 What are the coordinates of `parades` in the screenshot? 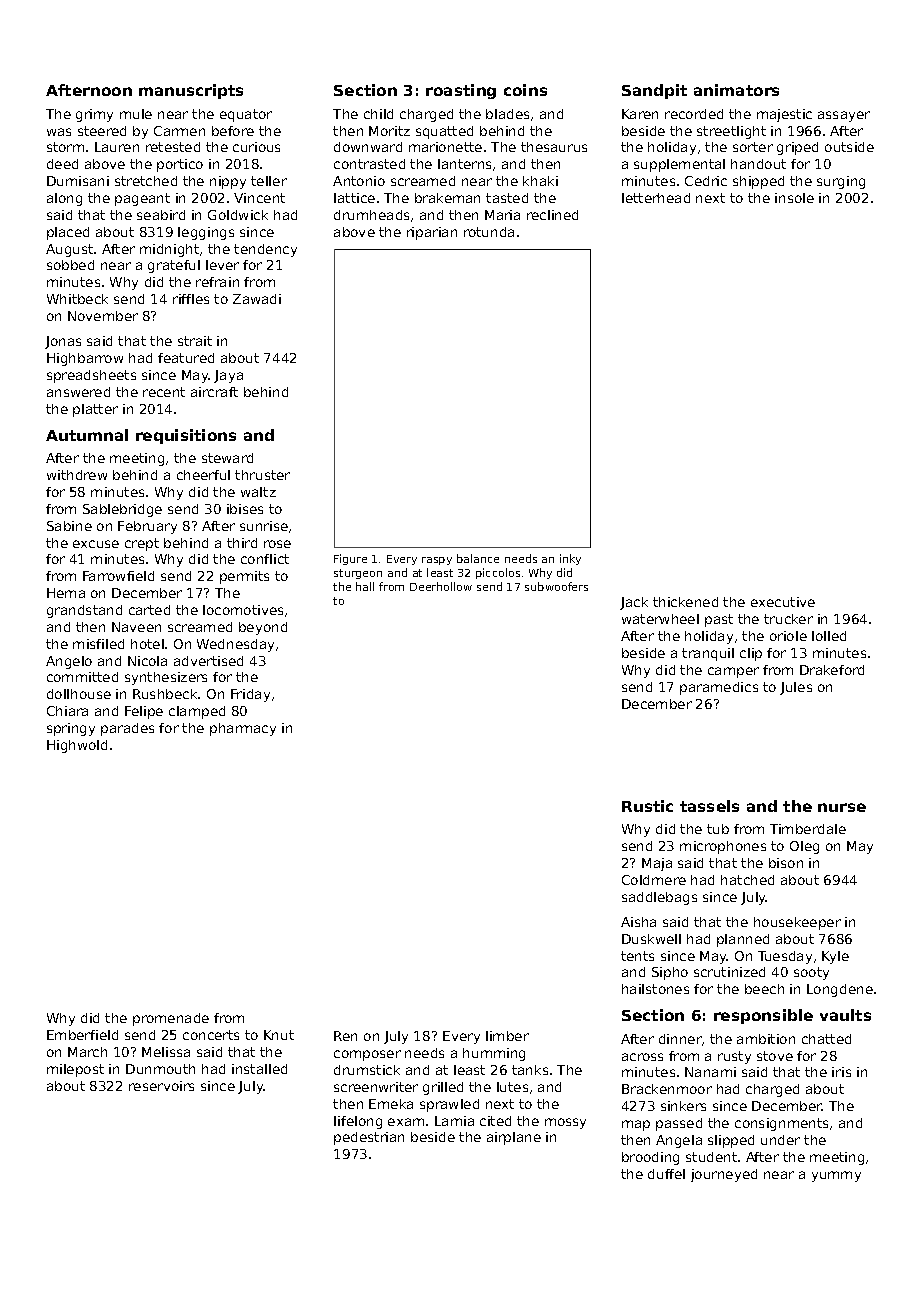 It's located at (127, 729).
